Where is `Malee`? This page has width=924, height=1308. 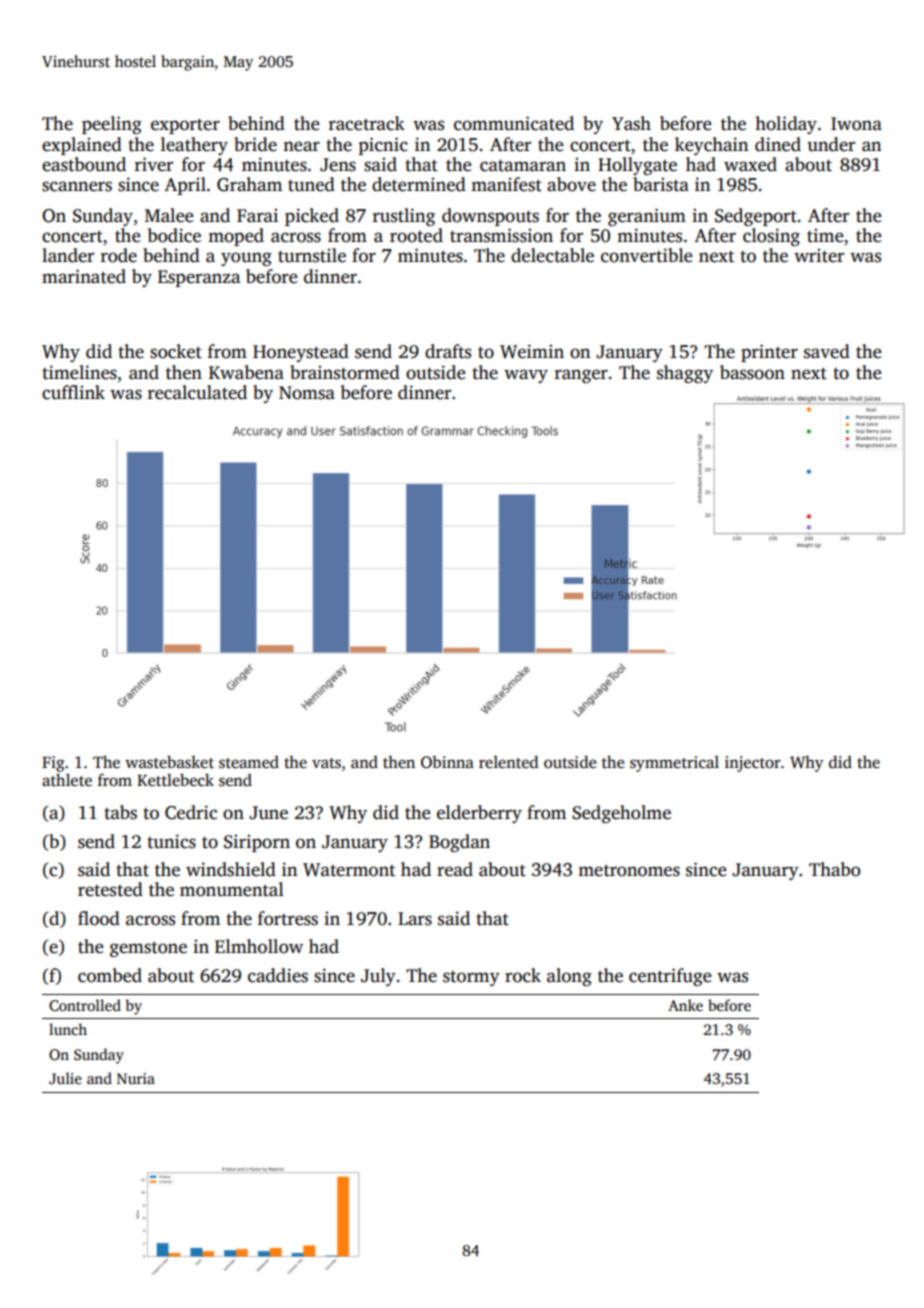
Malee is located at coordinates (169, 215).
